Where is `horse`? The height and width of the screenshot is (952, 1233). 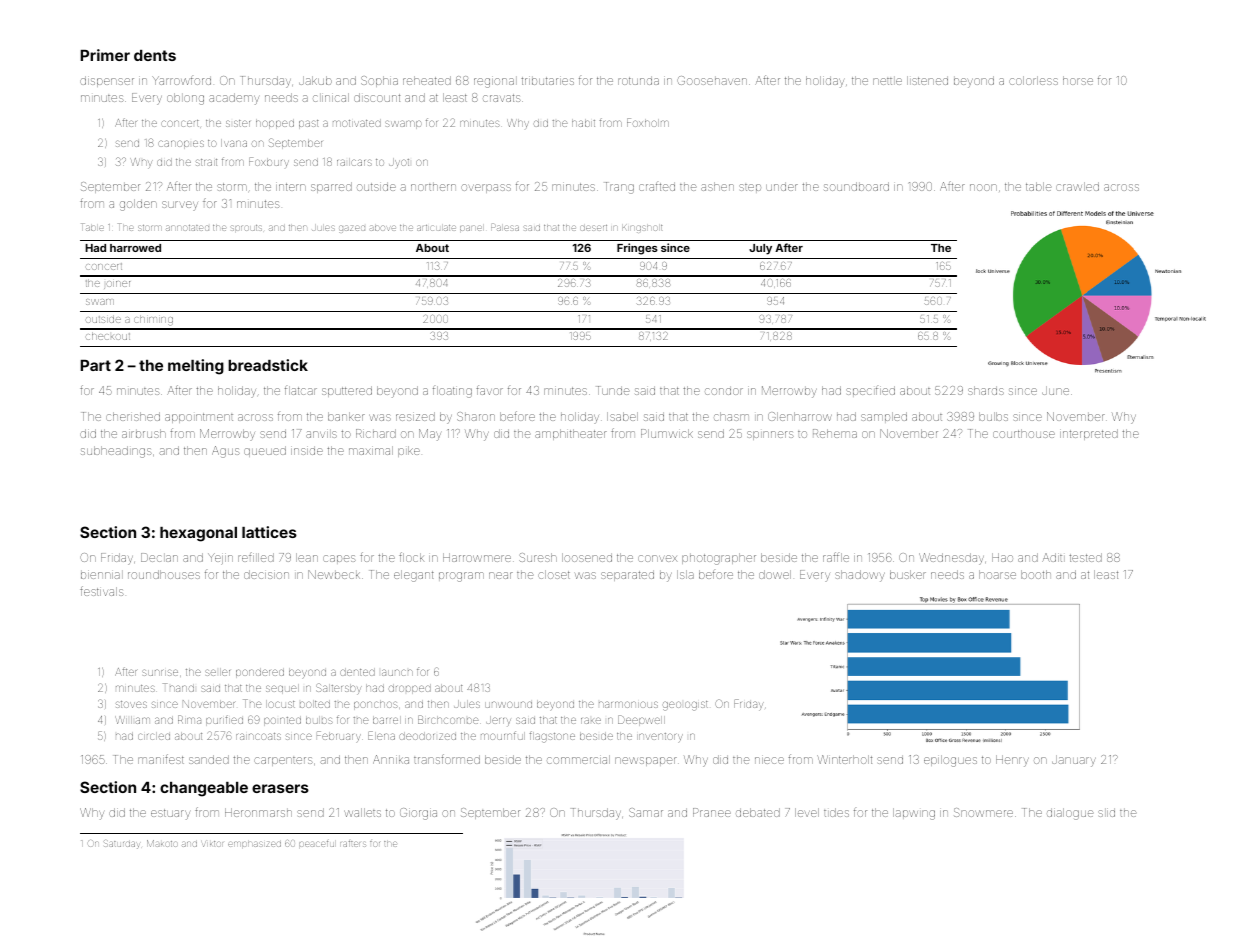
horse is located at coordinates (1078, 80).
